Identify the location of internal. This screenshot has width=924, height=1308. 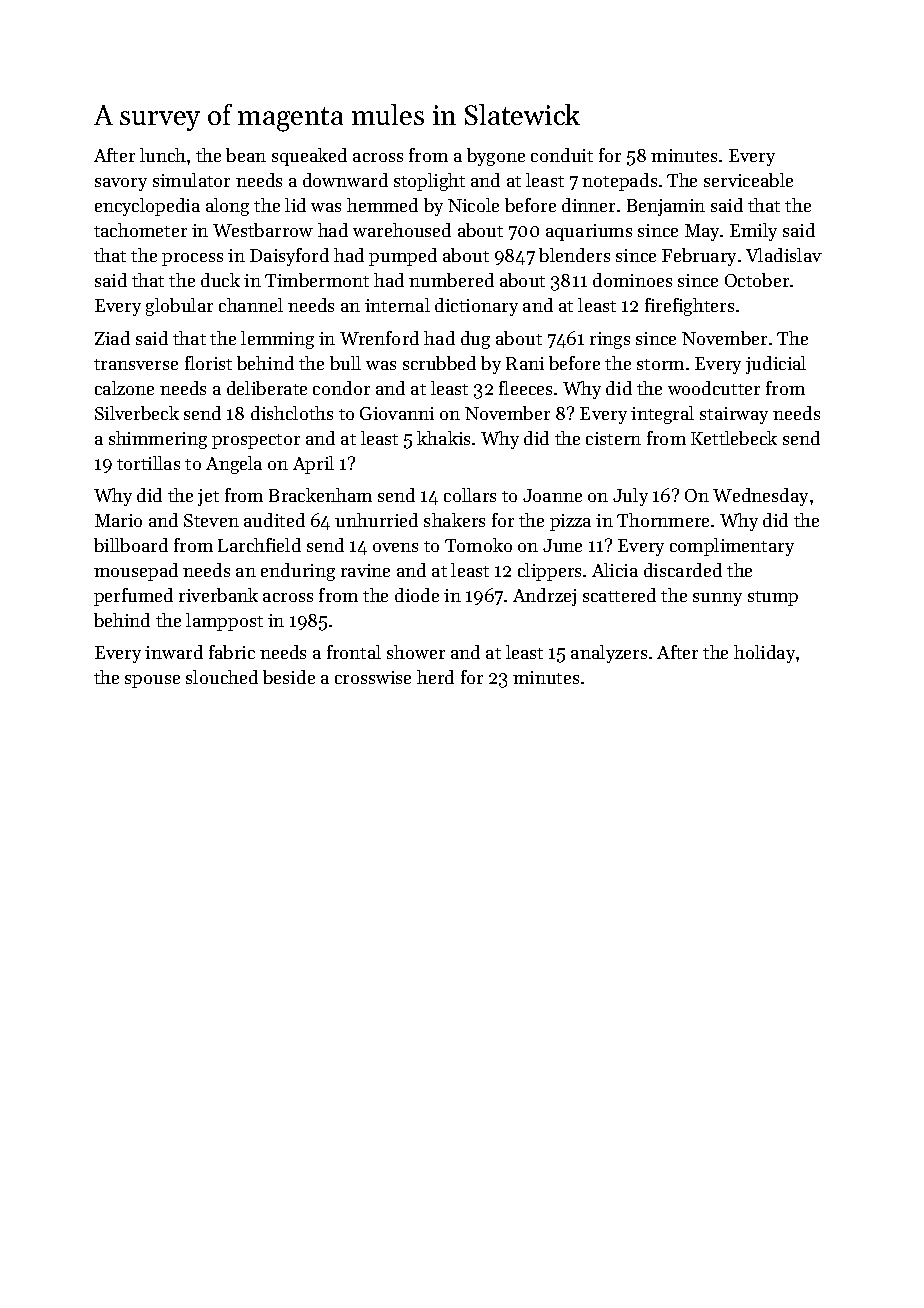
(397, 305).
